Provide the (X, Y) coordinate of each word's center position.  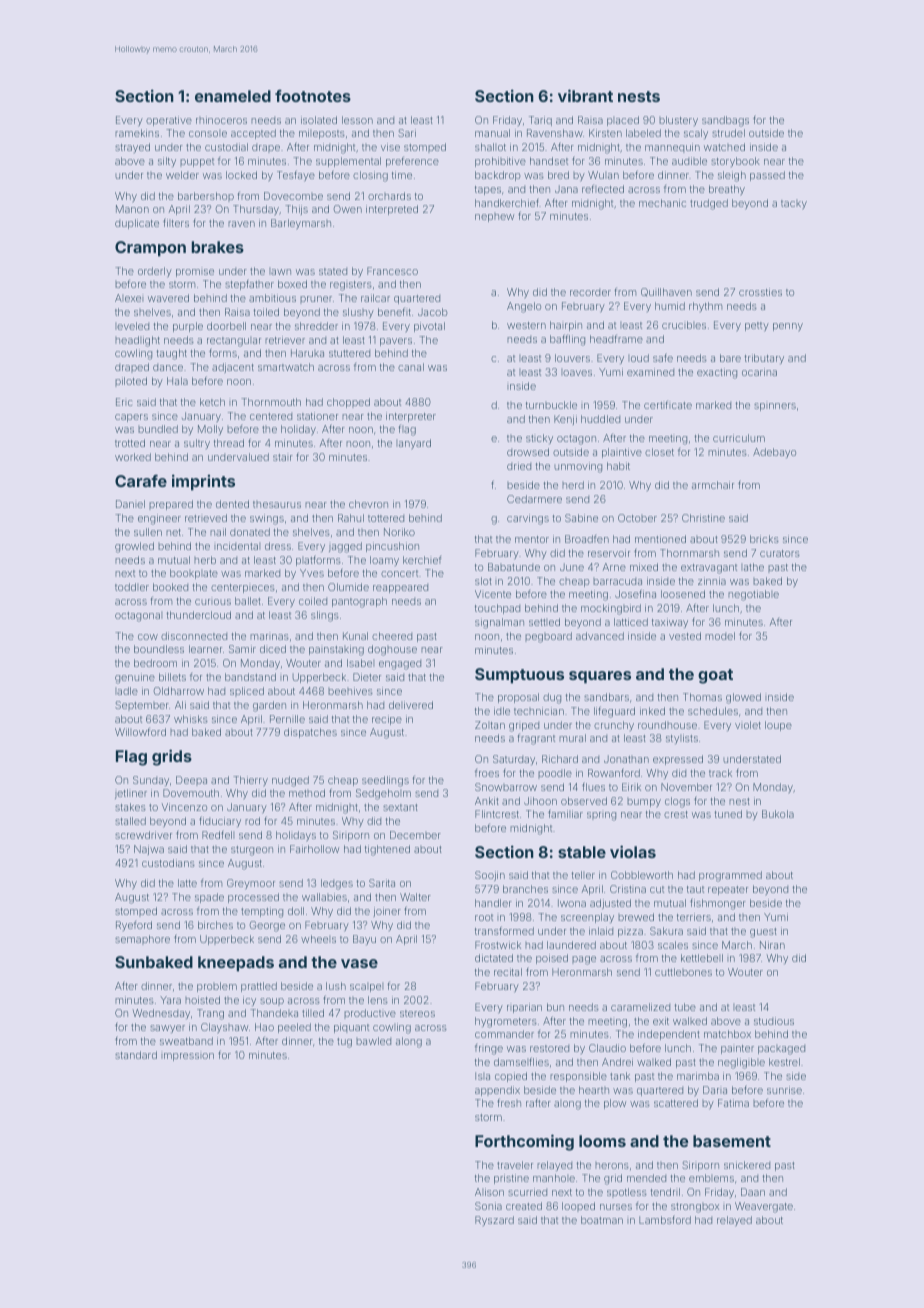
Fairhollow (314, 849)
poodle (555, 774)
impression (187, 1057)
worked (133, 457)
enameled (233, 96)
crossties (760, 292)
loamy (384, 561)
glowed (743, 698)
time (402, 175)
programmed (730, 876)
